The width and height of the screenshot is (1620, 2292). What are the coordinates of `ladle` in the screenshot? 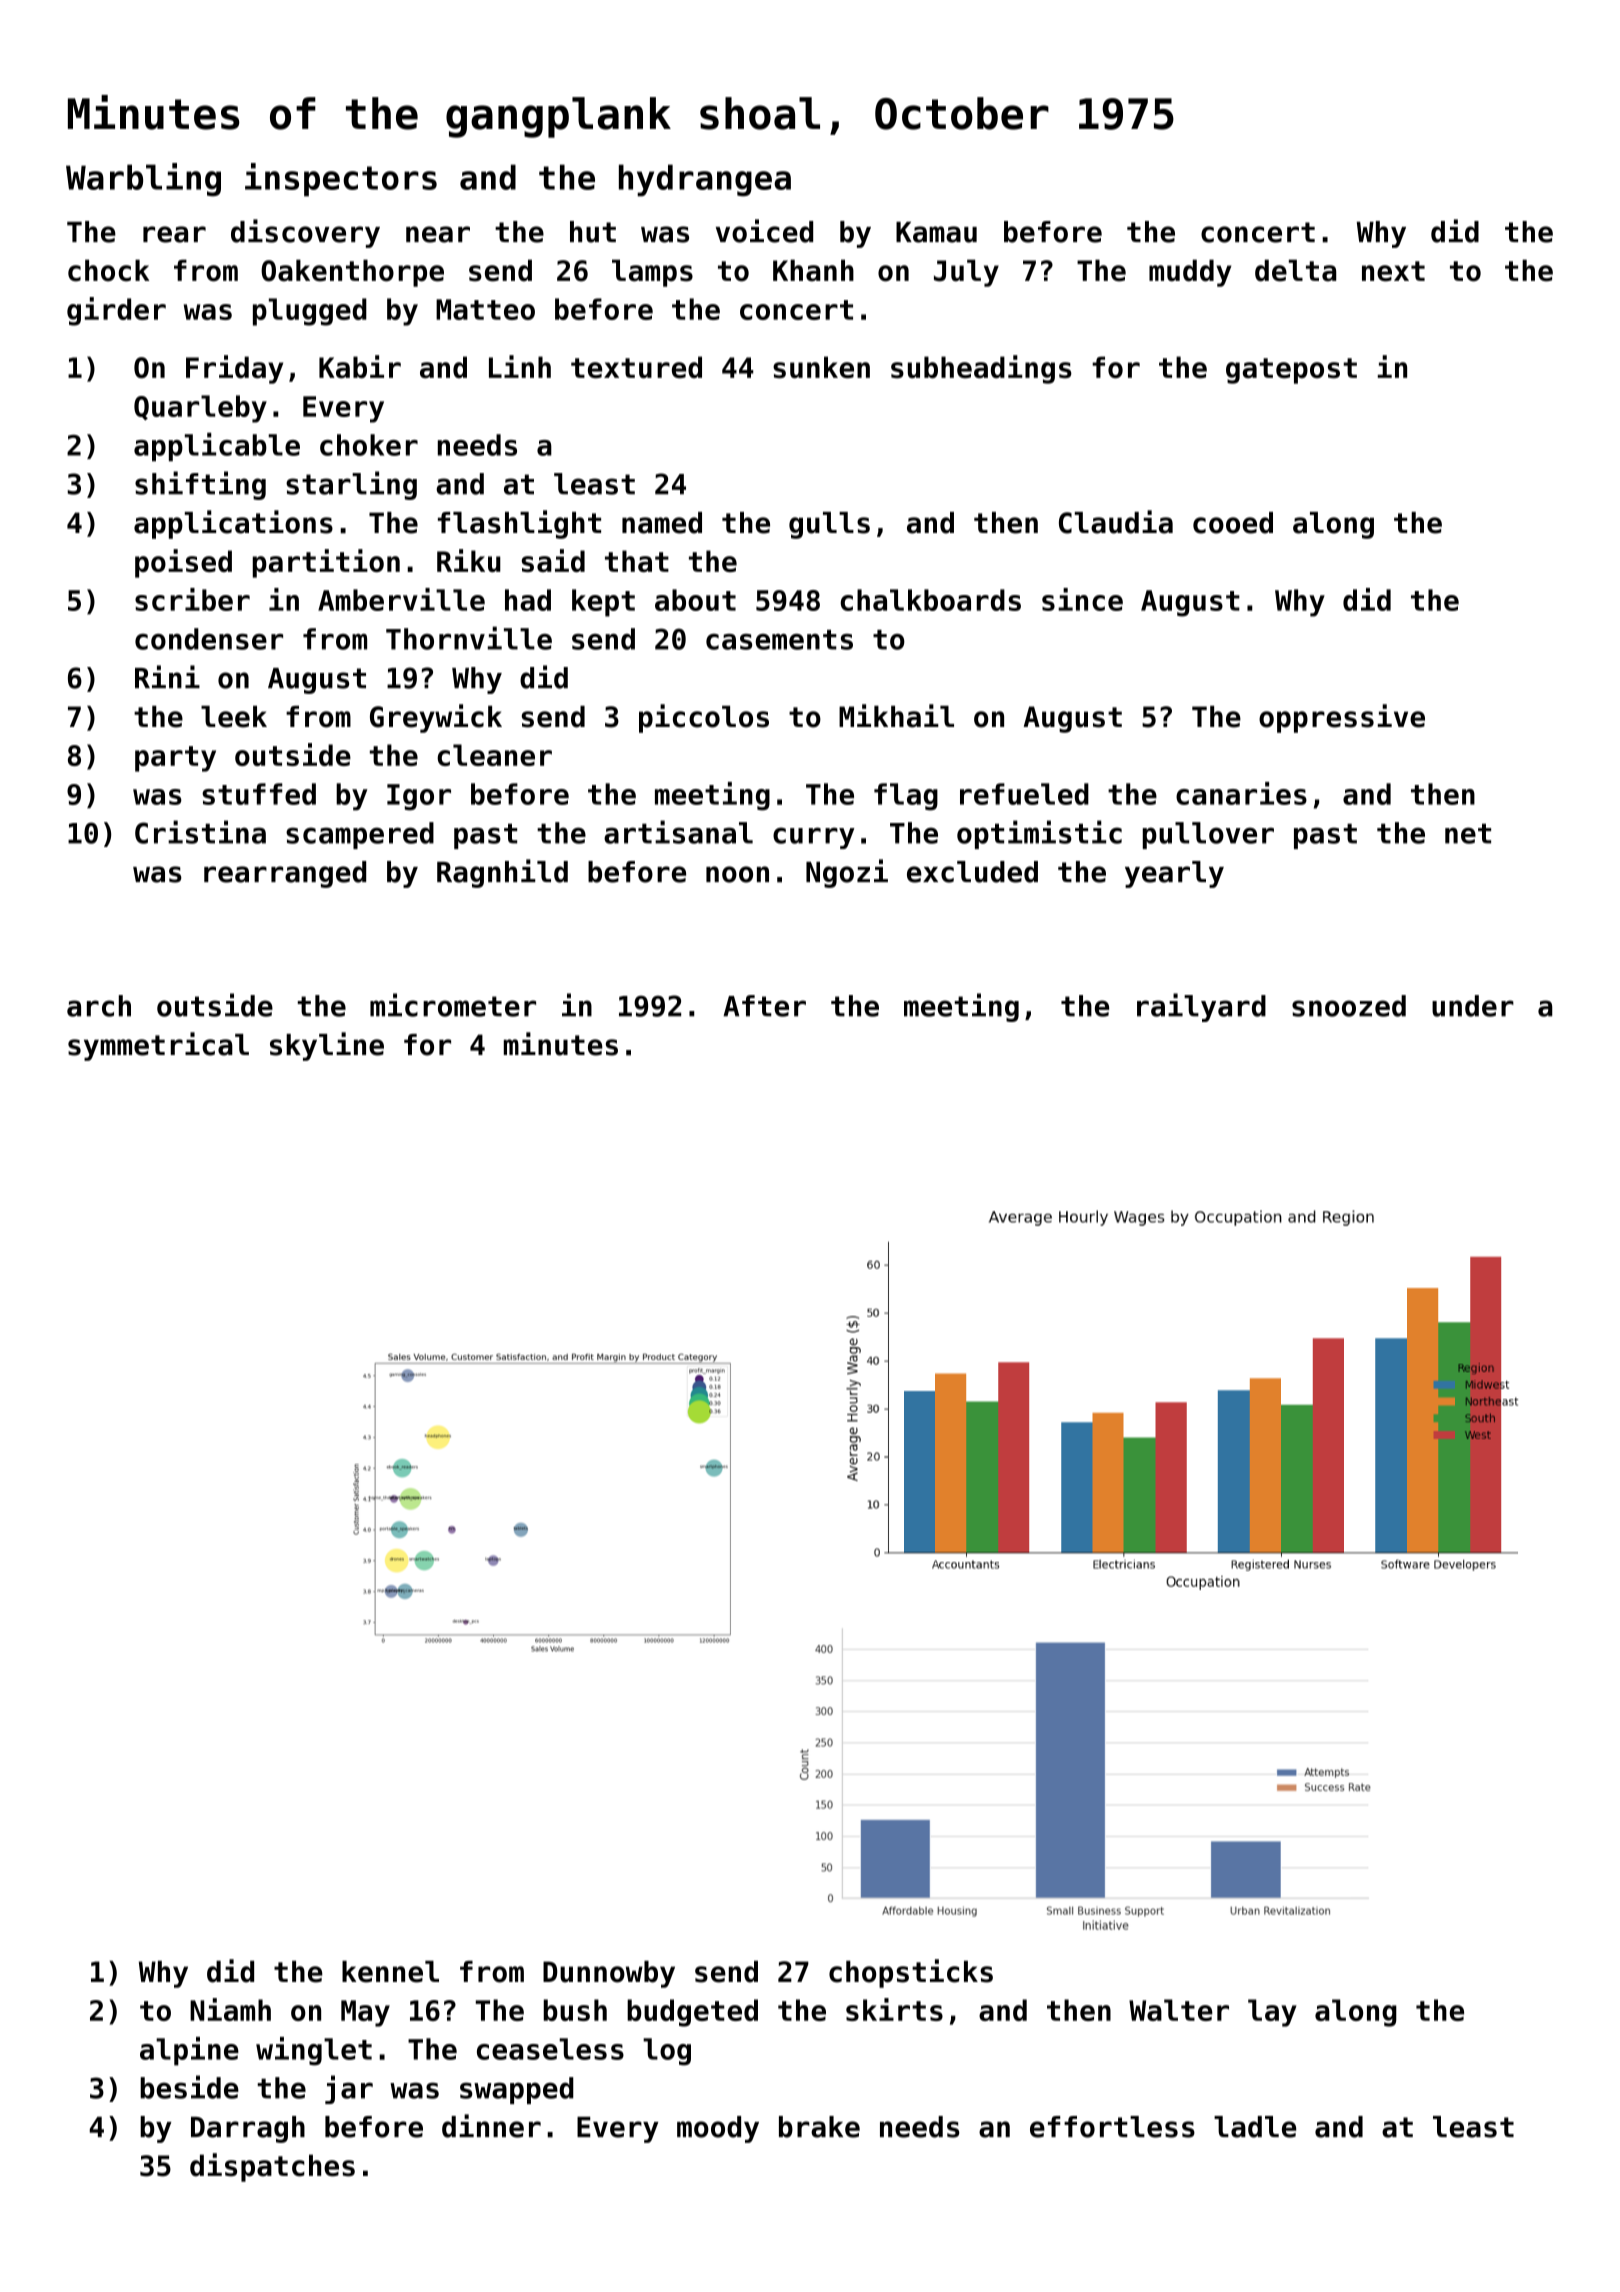 It's located at (1255, 2127).
